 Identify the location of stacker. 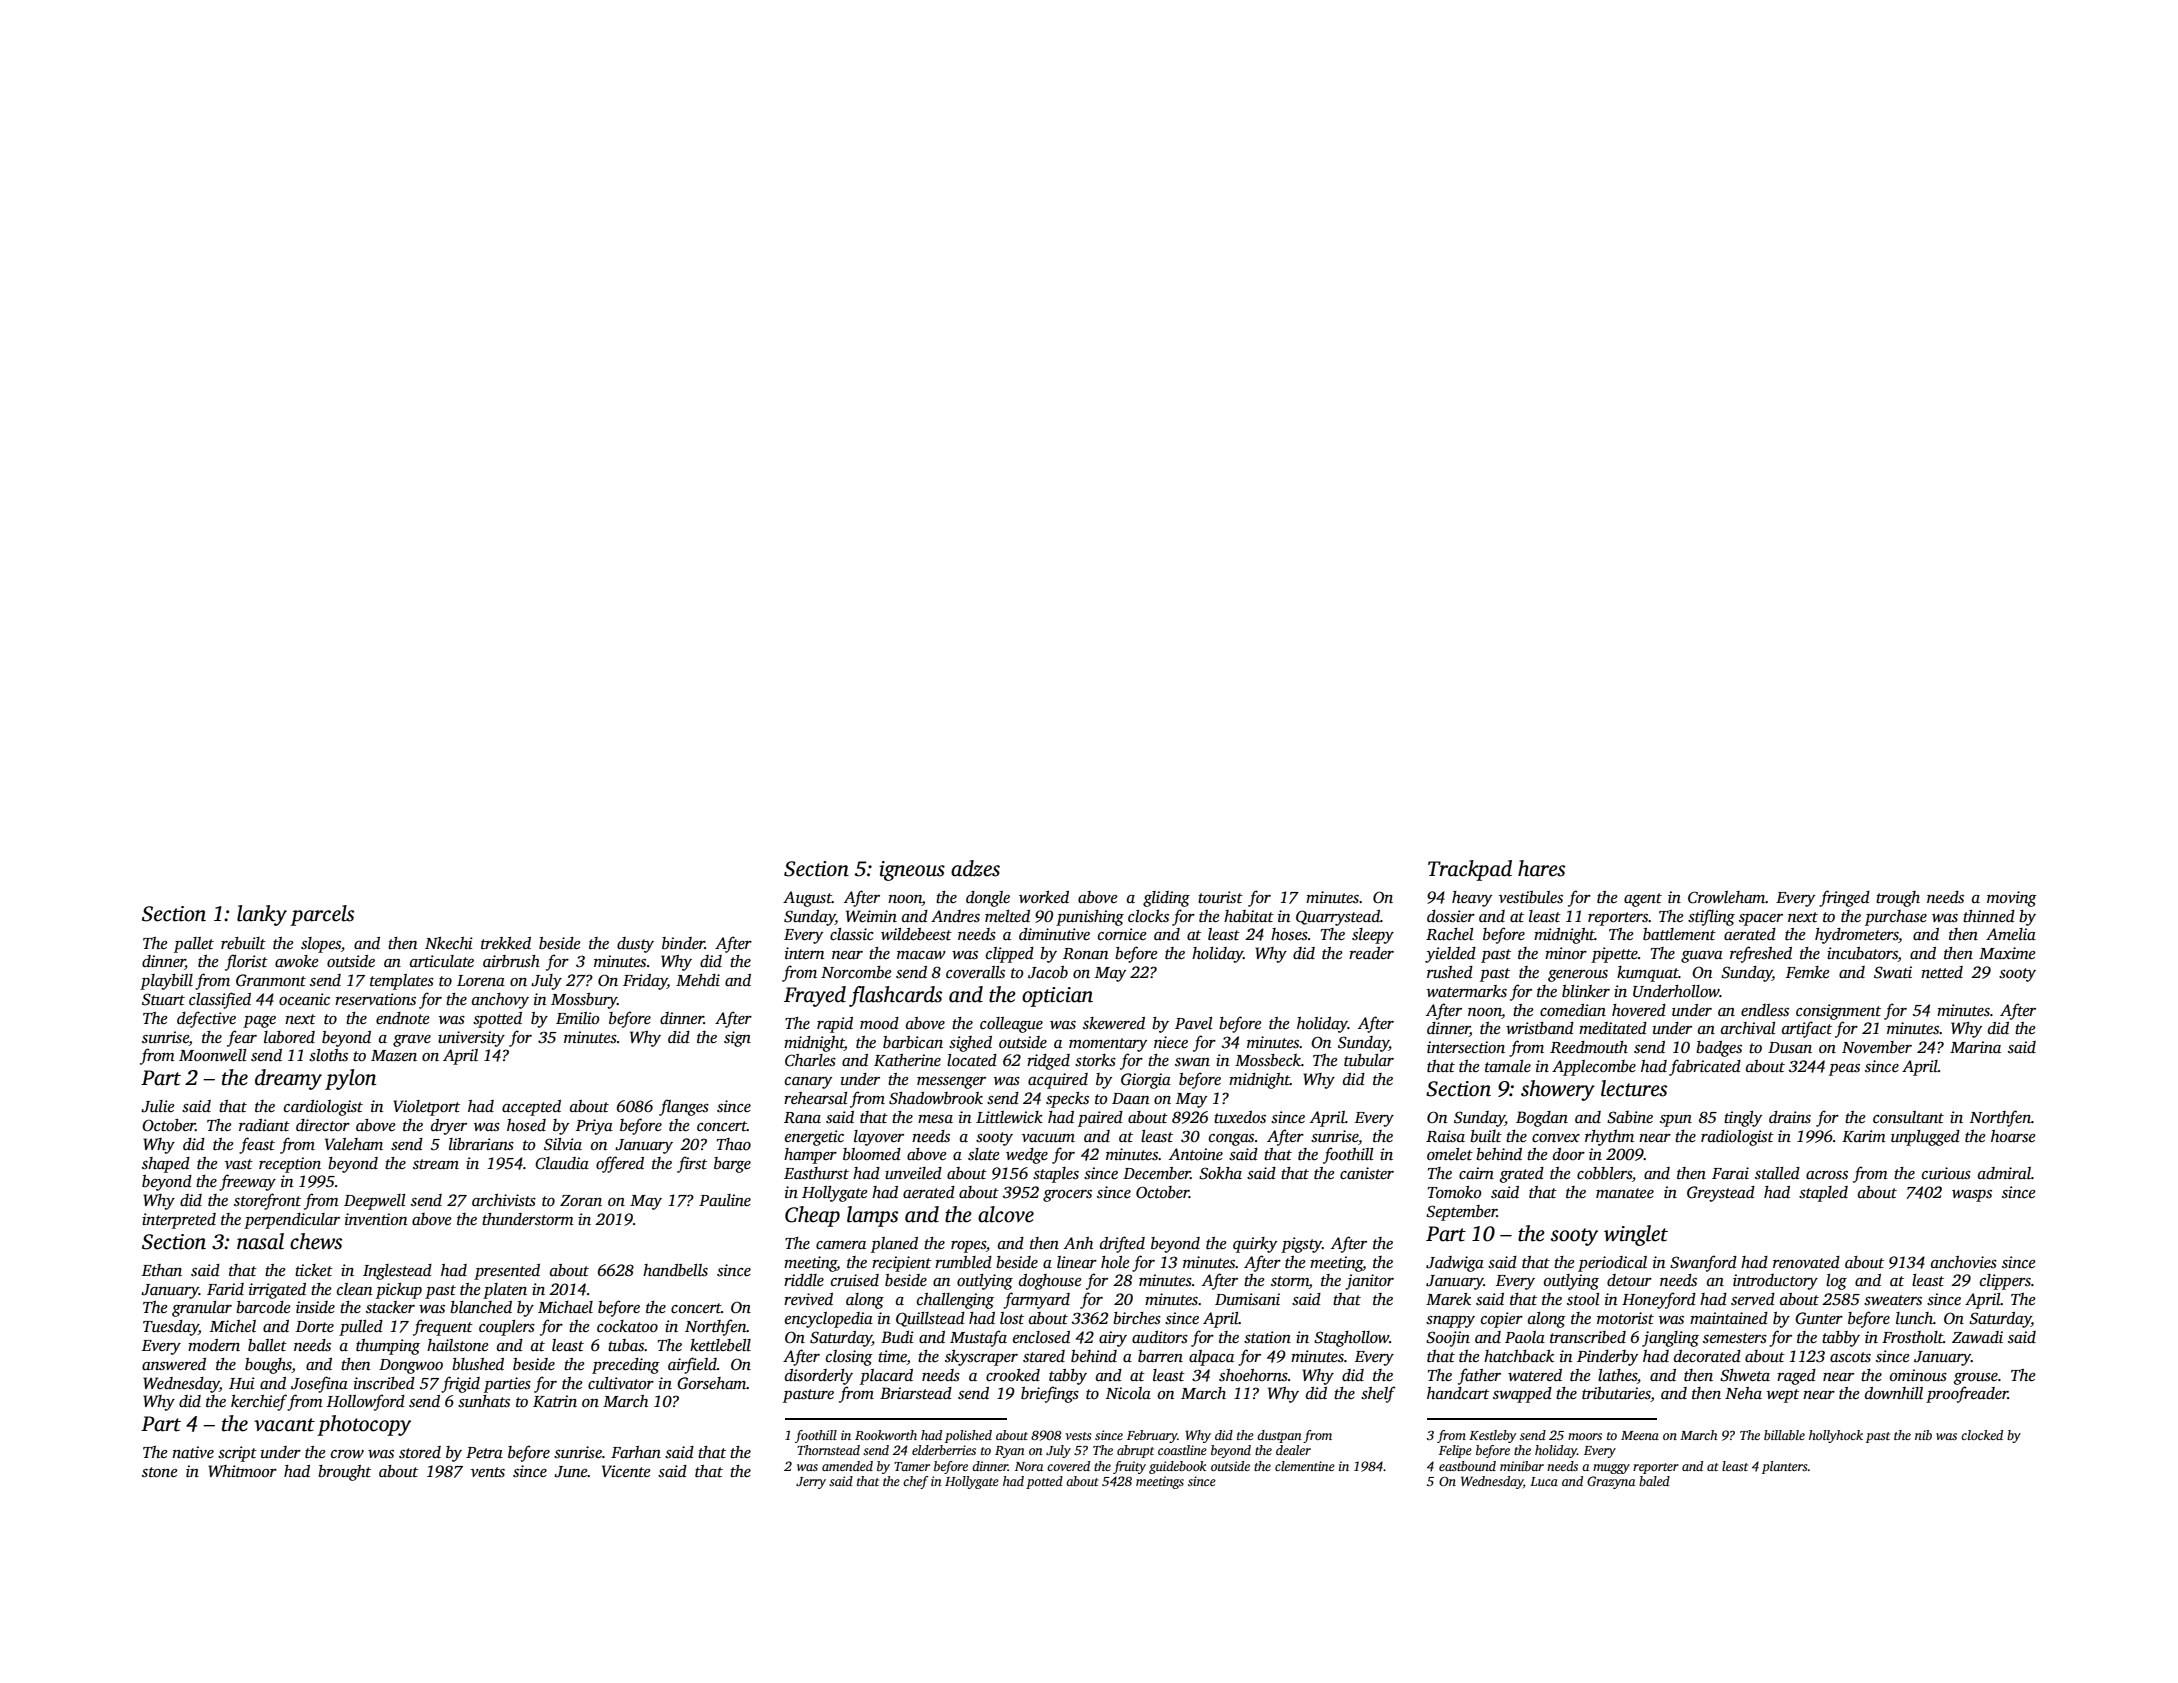
(390, 1307).
